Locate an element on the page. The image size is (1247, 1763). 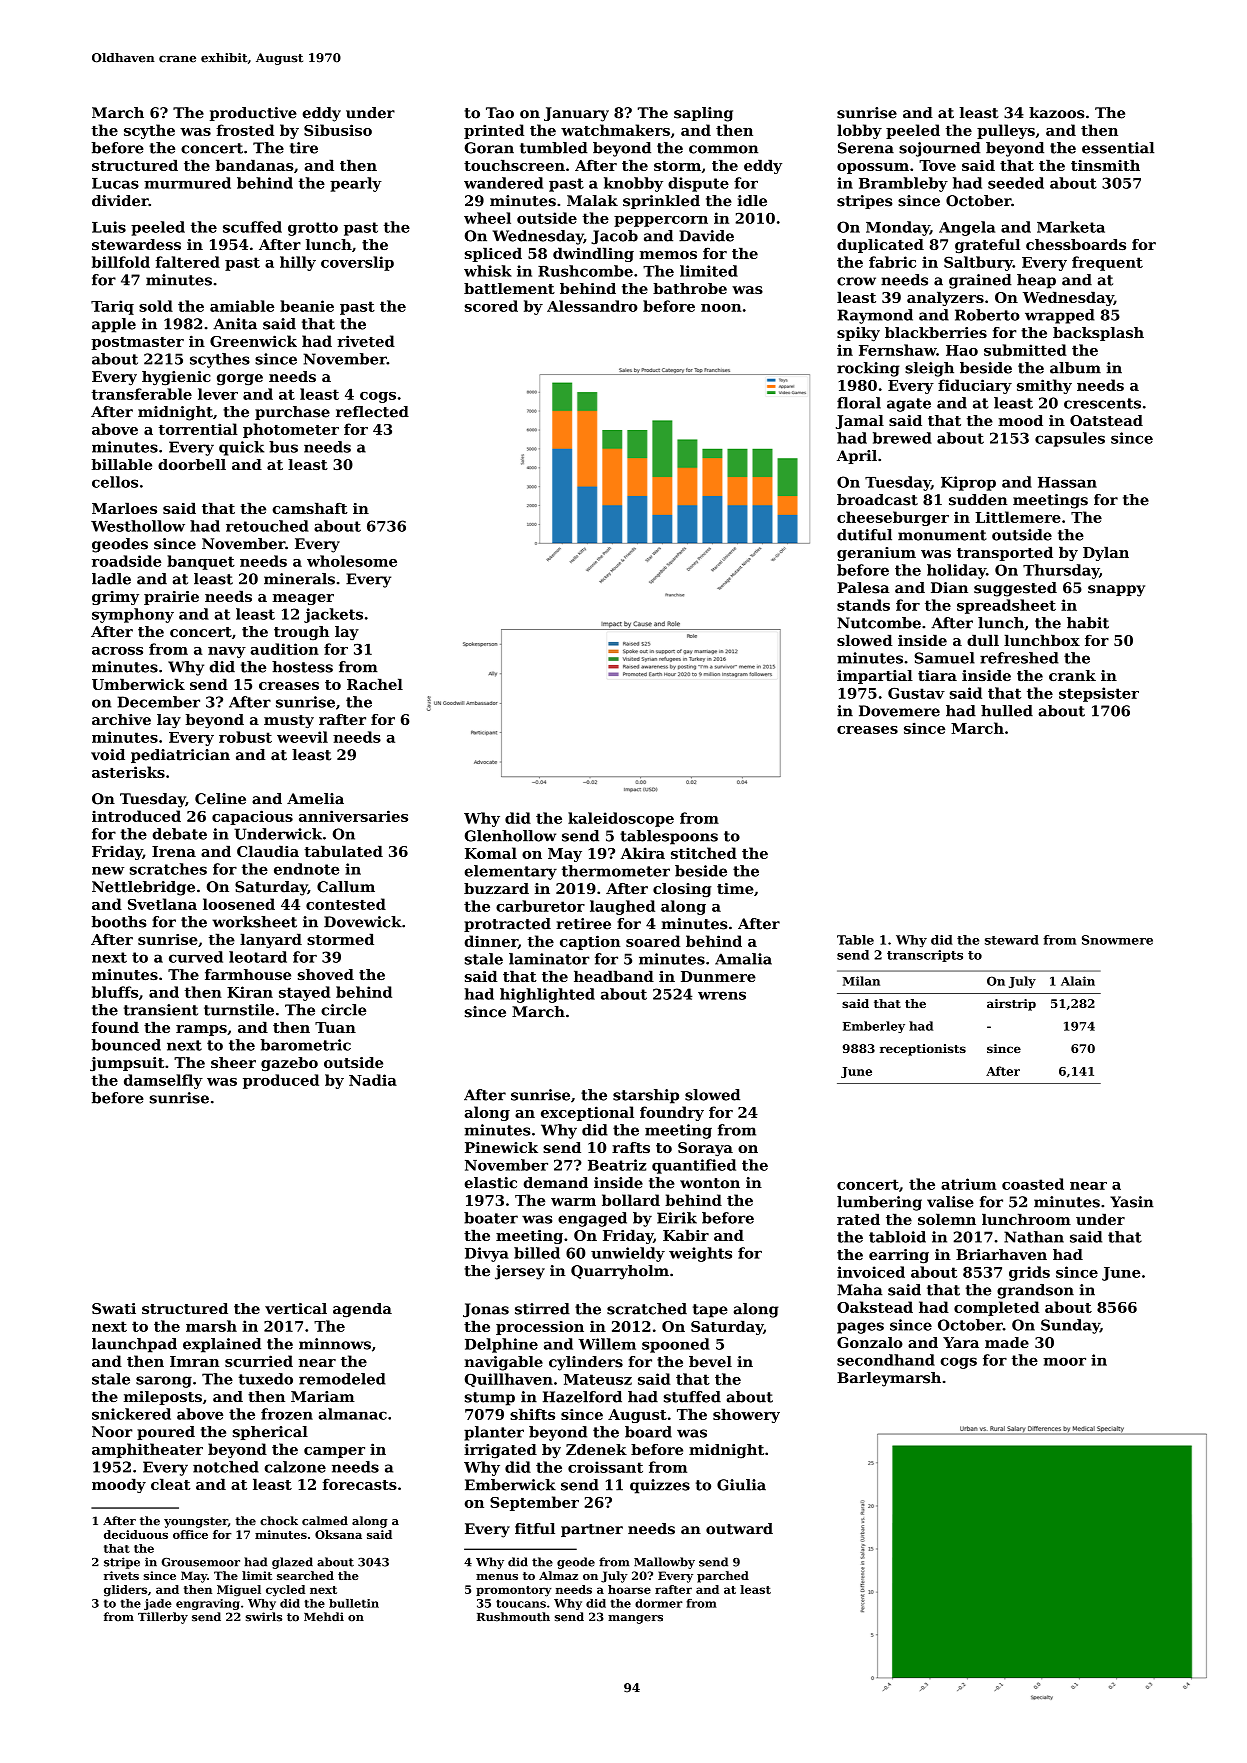
wholesome is located at coordinates (352, 561).
